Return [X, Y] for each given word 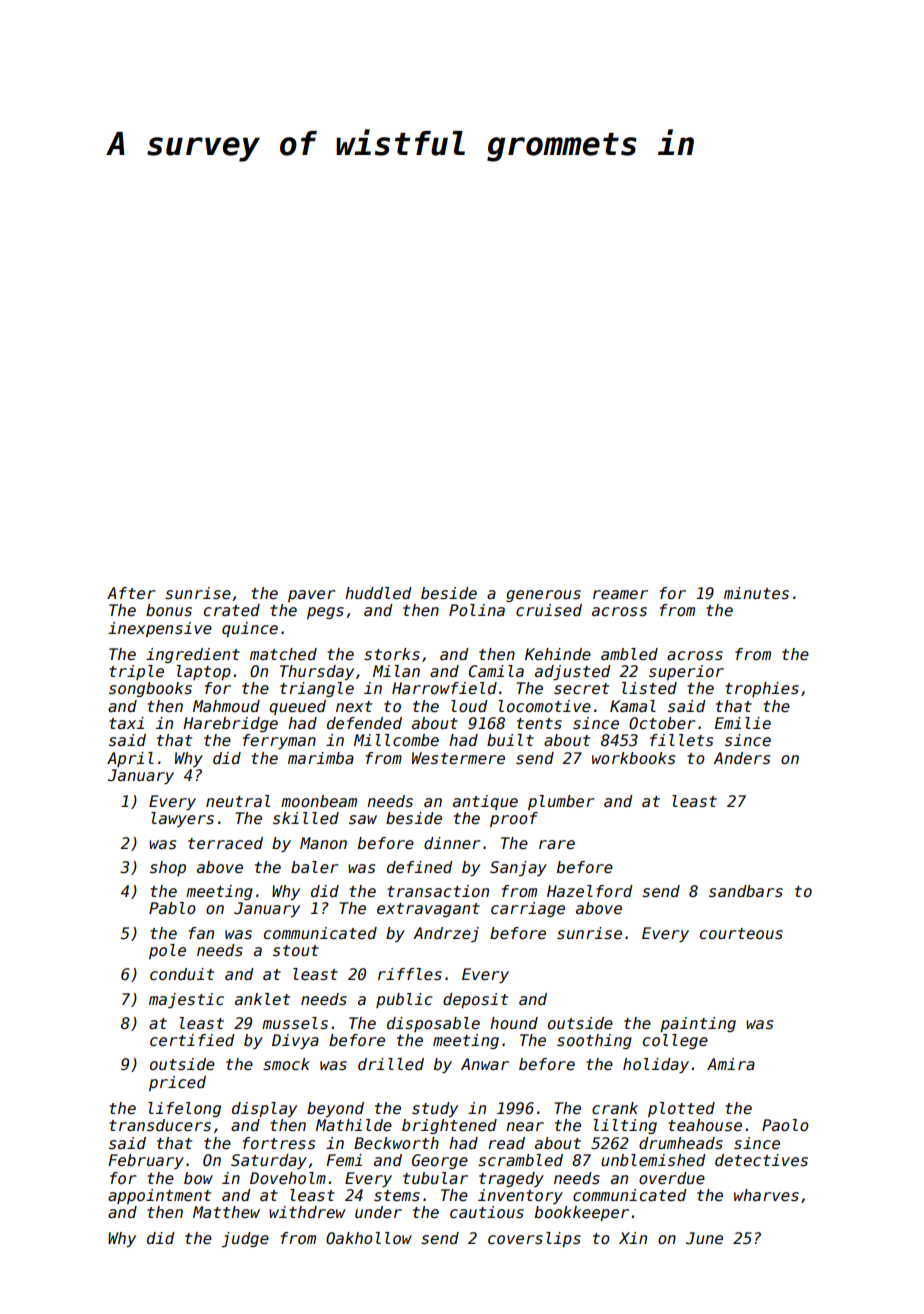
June [704, 1238]
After [131, 593]
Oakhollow [369, 1238]
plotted [681, 1109]
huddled [378, 593]
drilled [391, 1064]
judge [245, 1239]
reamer [620, 594]
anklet [262, 999]
